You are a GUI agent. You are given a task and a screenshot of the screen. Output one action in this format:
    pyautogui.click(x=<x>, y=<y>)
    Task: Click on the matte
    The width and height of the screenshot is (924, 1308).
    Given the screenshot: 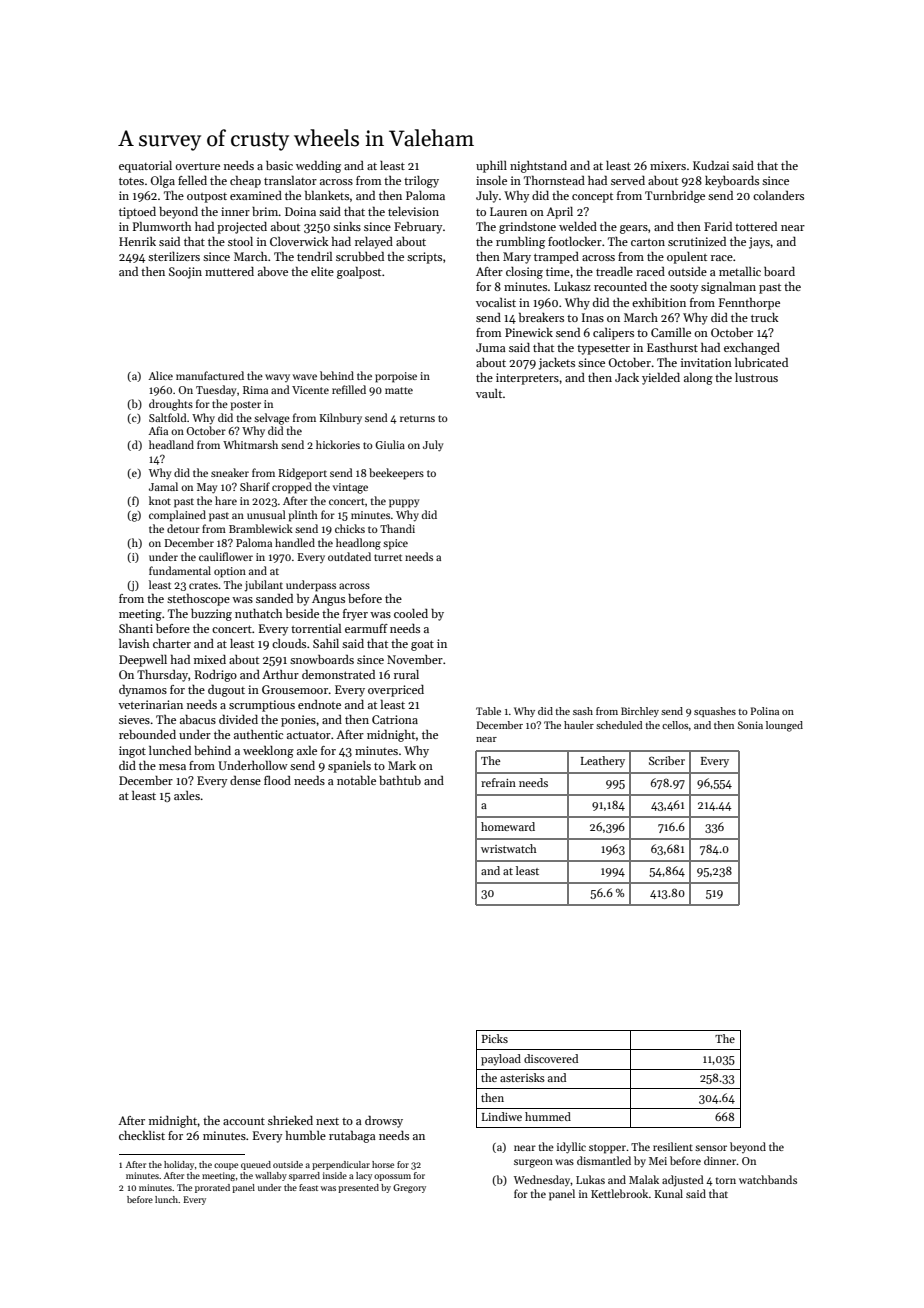 What is the action you would take?
    pyautogui.click(x=399, y=390)
